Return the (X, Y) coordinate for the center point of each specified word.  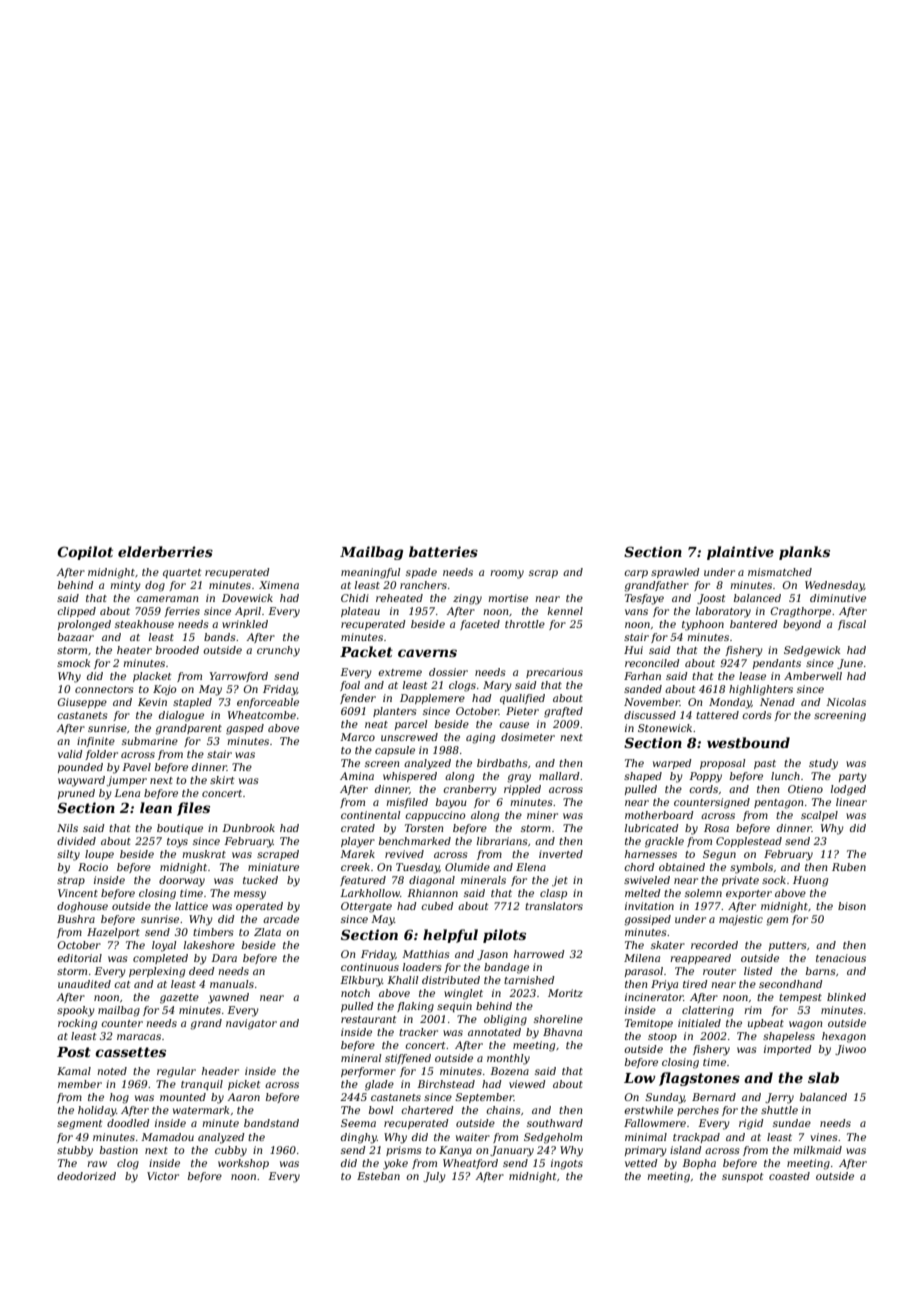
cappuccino (435, 816)
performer (368, 1072)
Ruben (849, 867)
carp (636, 574)
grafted (563, 712)
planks (804, 553)
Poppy (705, 777)
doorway (182, 881)
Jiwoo (850, 1050)
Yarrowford (238, 677)
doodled (128, 1123)
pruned (76, 794)
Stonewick (665, 728)
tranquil (202, 1085)
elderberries (165, 551)
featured (363, 881)
